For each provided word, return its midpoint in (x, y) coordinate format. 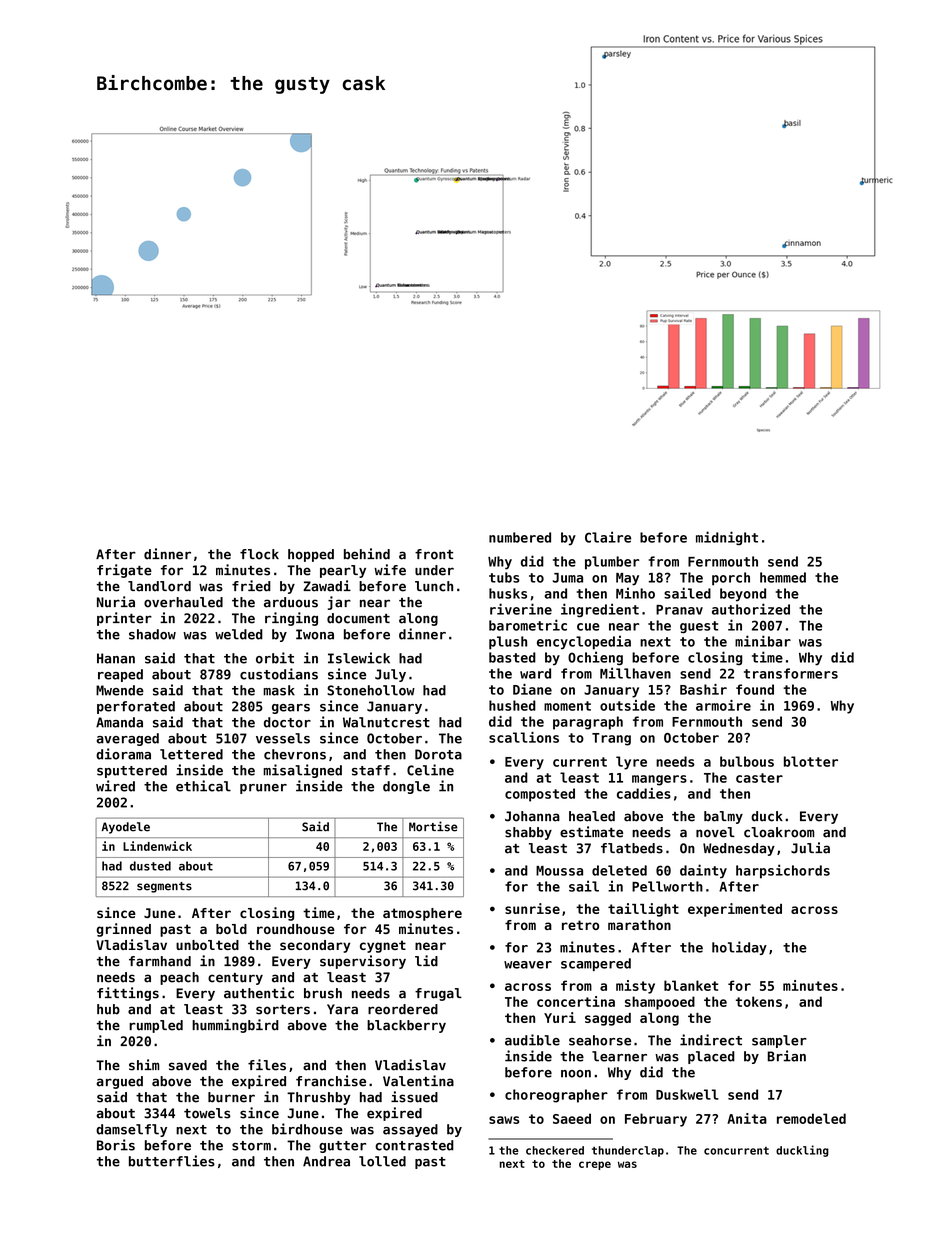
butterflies (172, 1161)
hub (108, 1009)
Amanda (119, 722)
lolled (382, 1161)
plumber (612, 563)
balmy (723, 817)
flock (259, 554)
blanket (691, 985)
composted (540, 795)
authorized (751, 609)
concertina (576, 1001)
